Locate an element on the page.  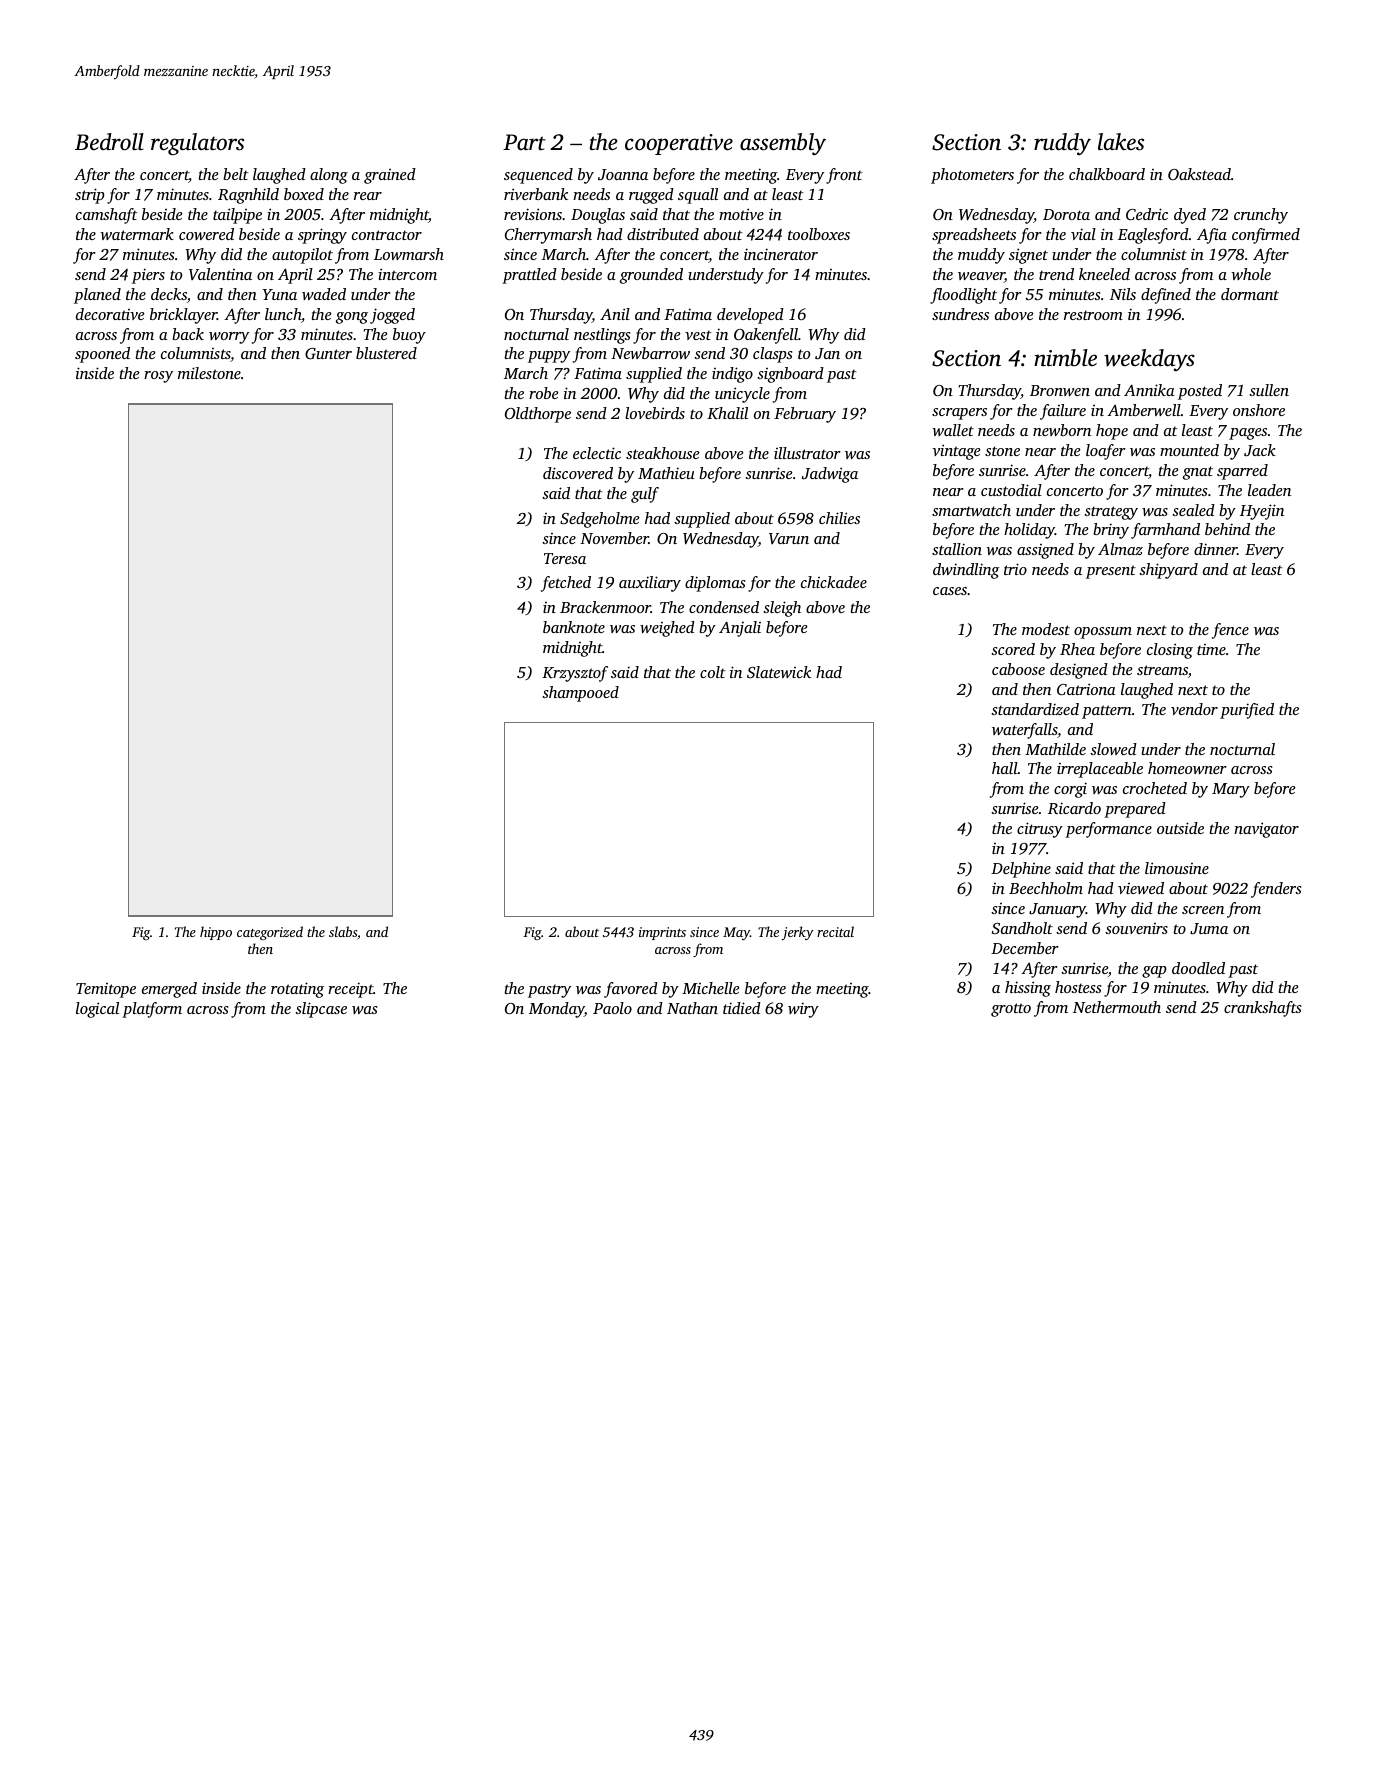
Part is located at coordinates (524, 142).
